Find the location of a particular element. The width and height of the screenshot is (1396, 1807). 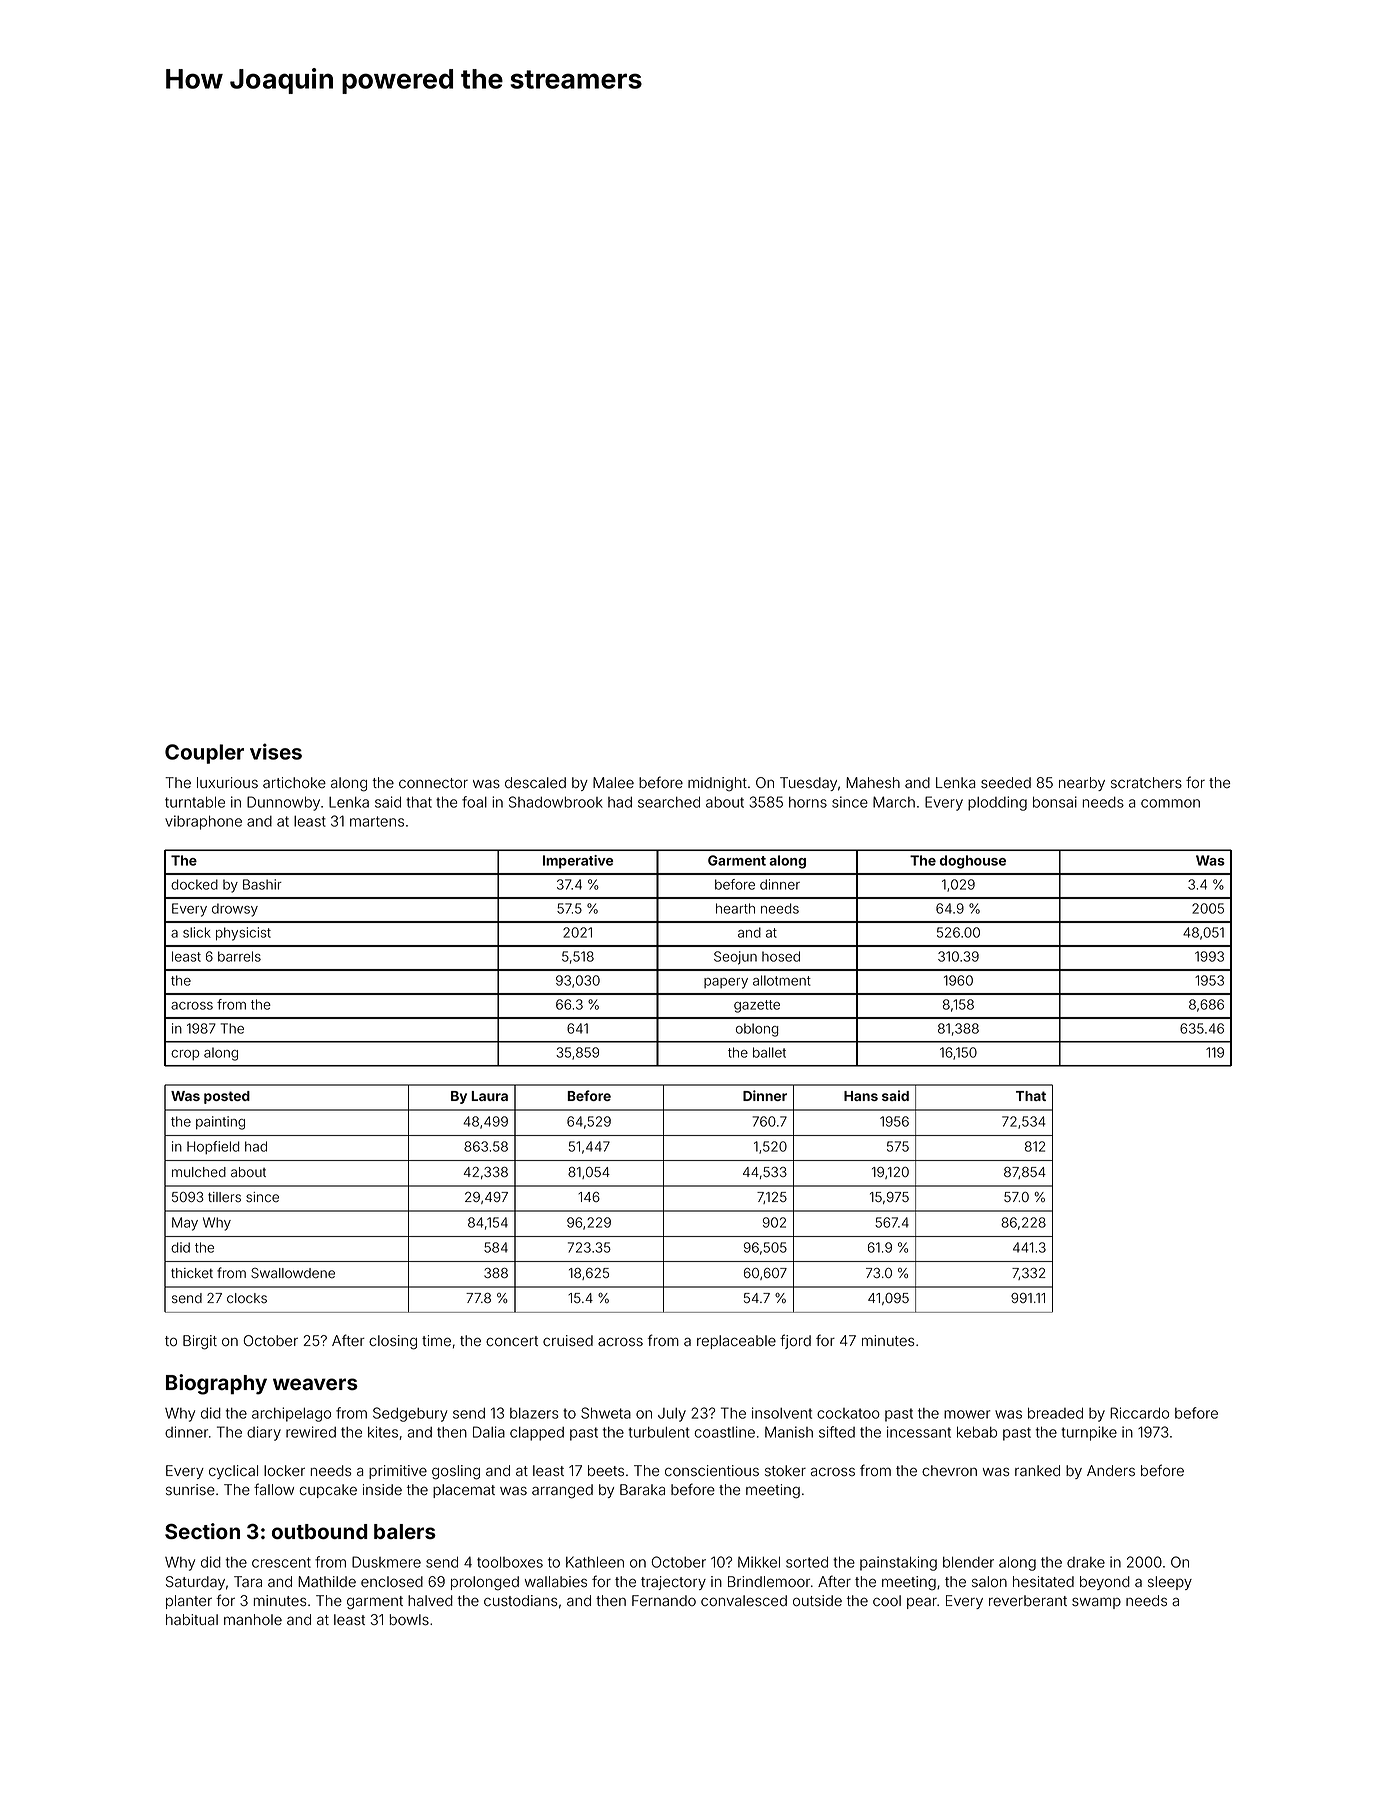

Laura is located at coordinates (489, 1096).
